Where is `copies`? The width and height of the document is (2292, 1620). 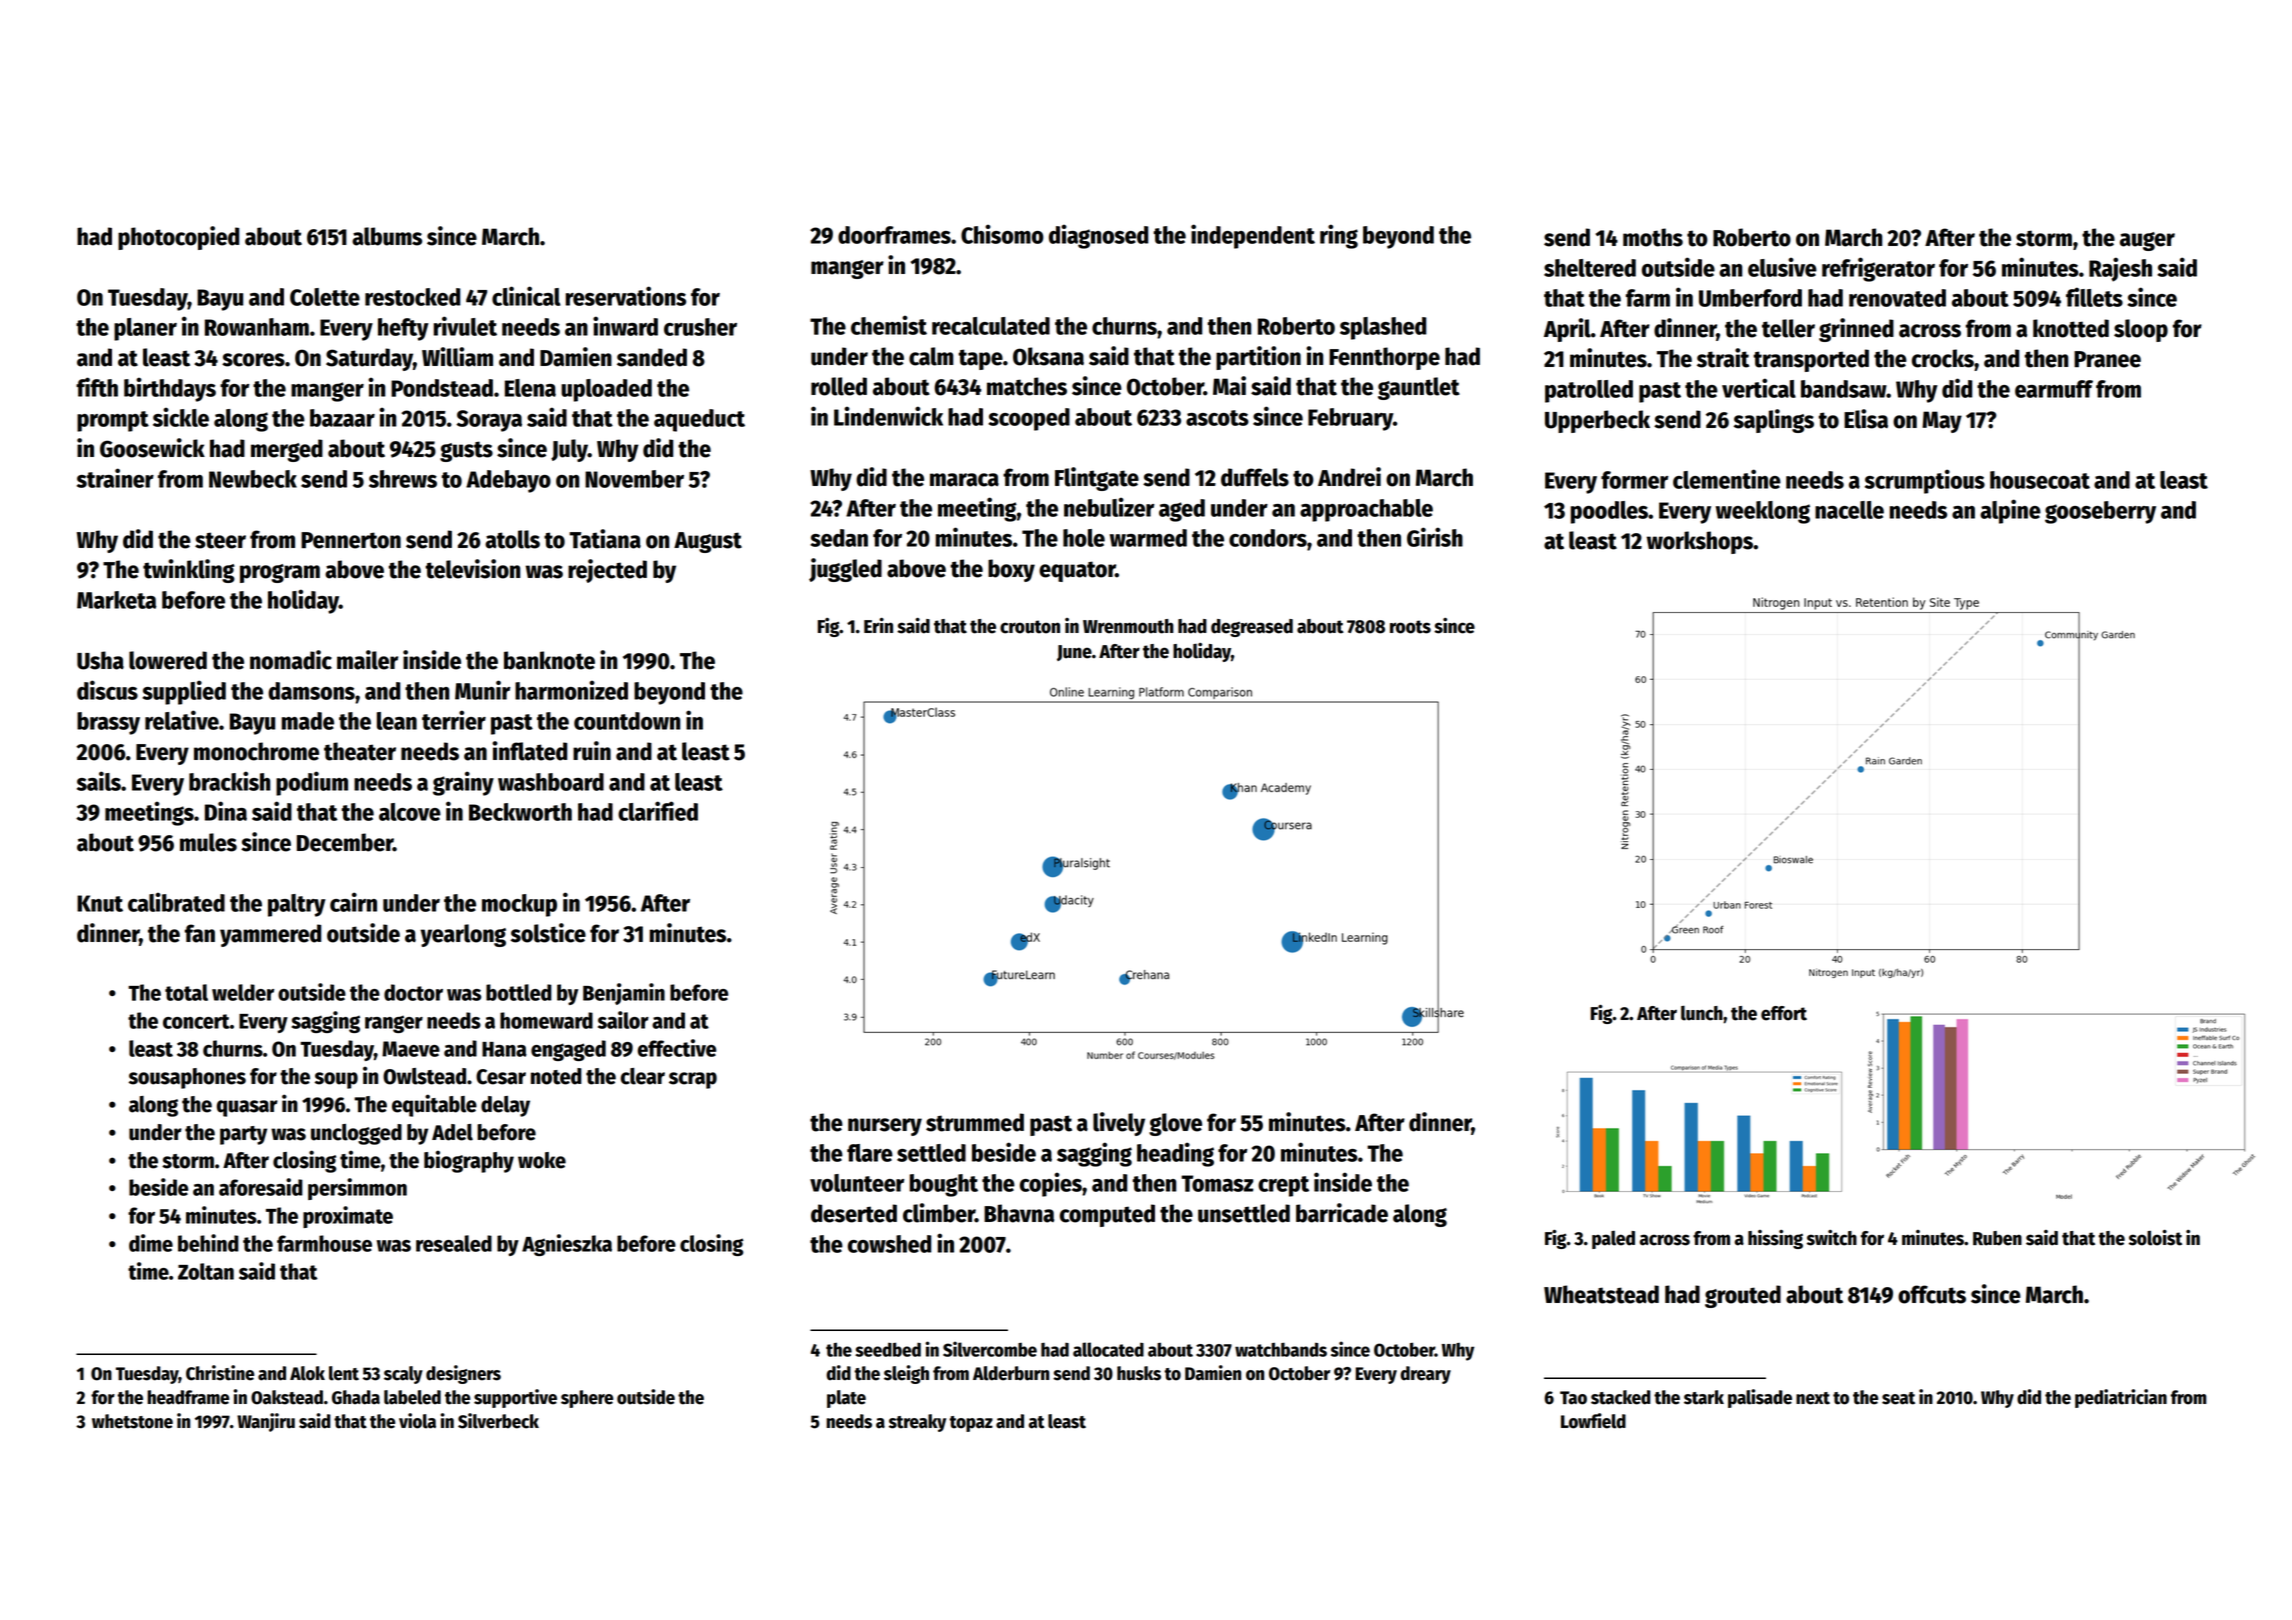 copies is located at coordinates (1051, 1184).
